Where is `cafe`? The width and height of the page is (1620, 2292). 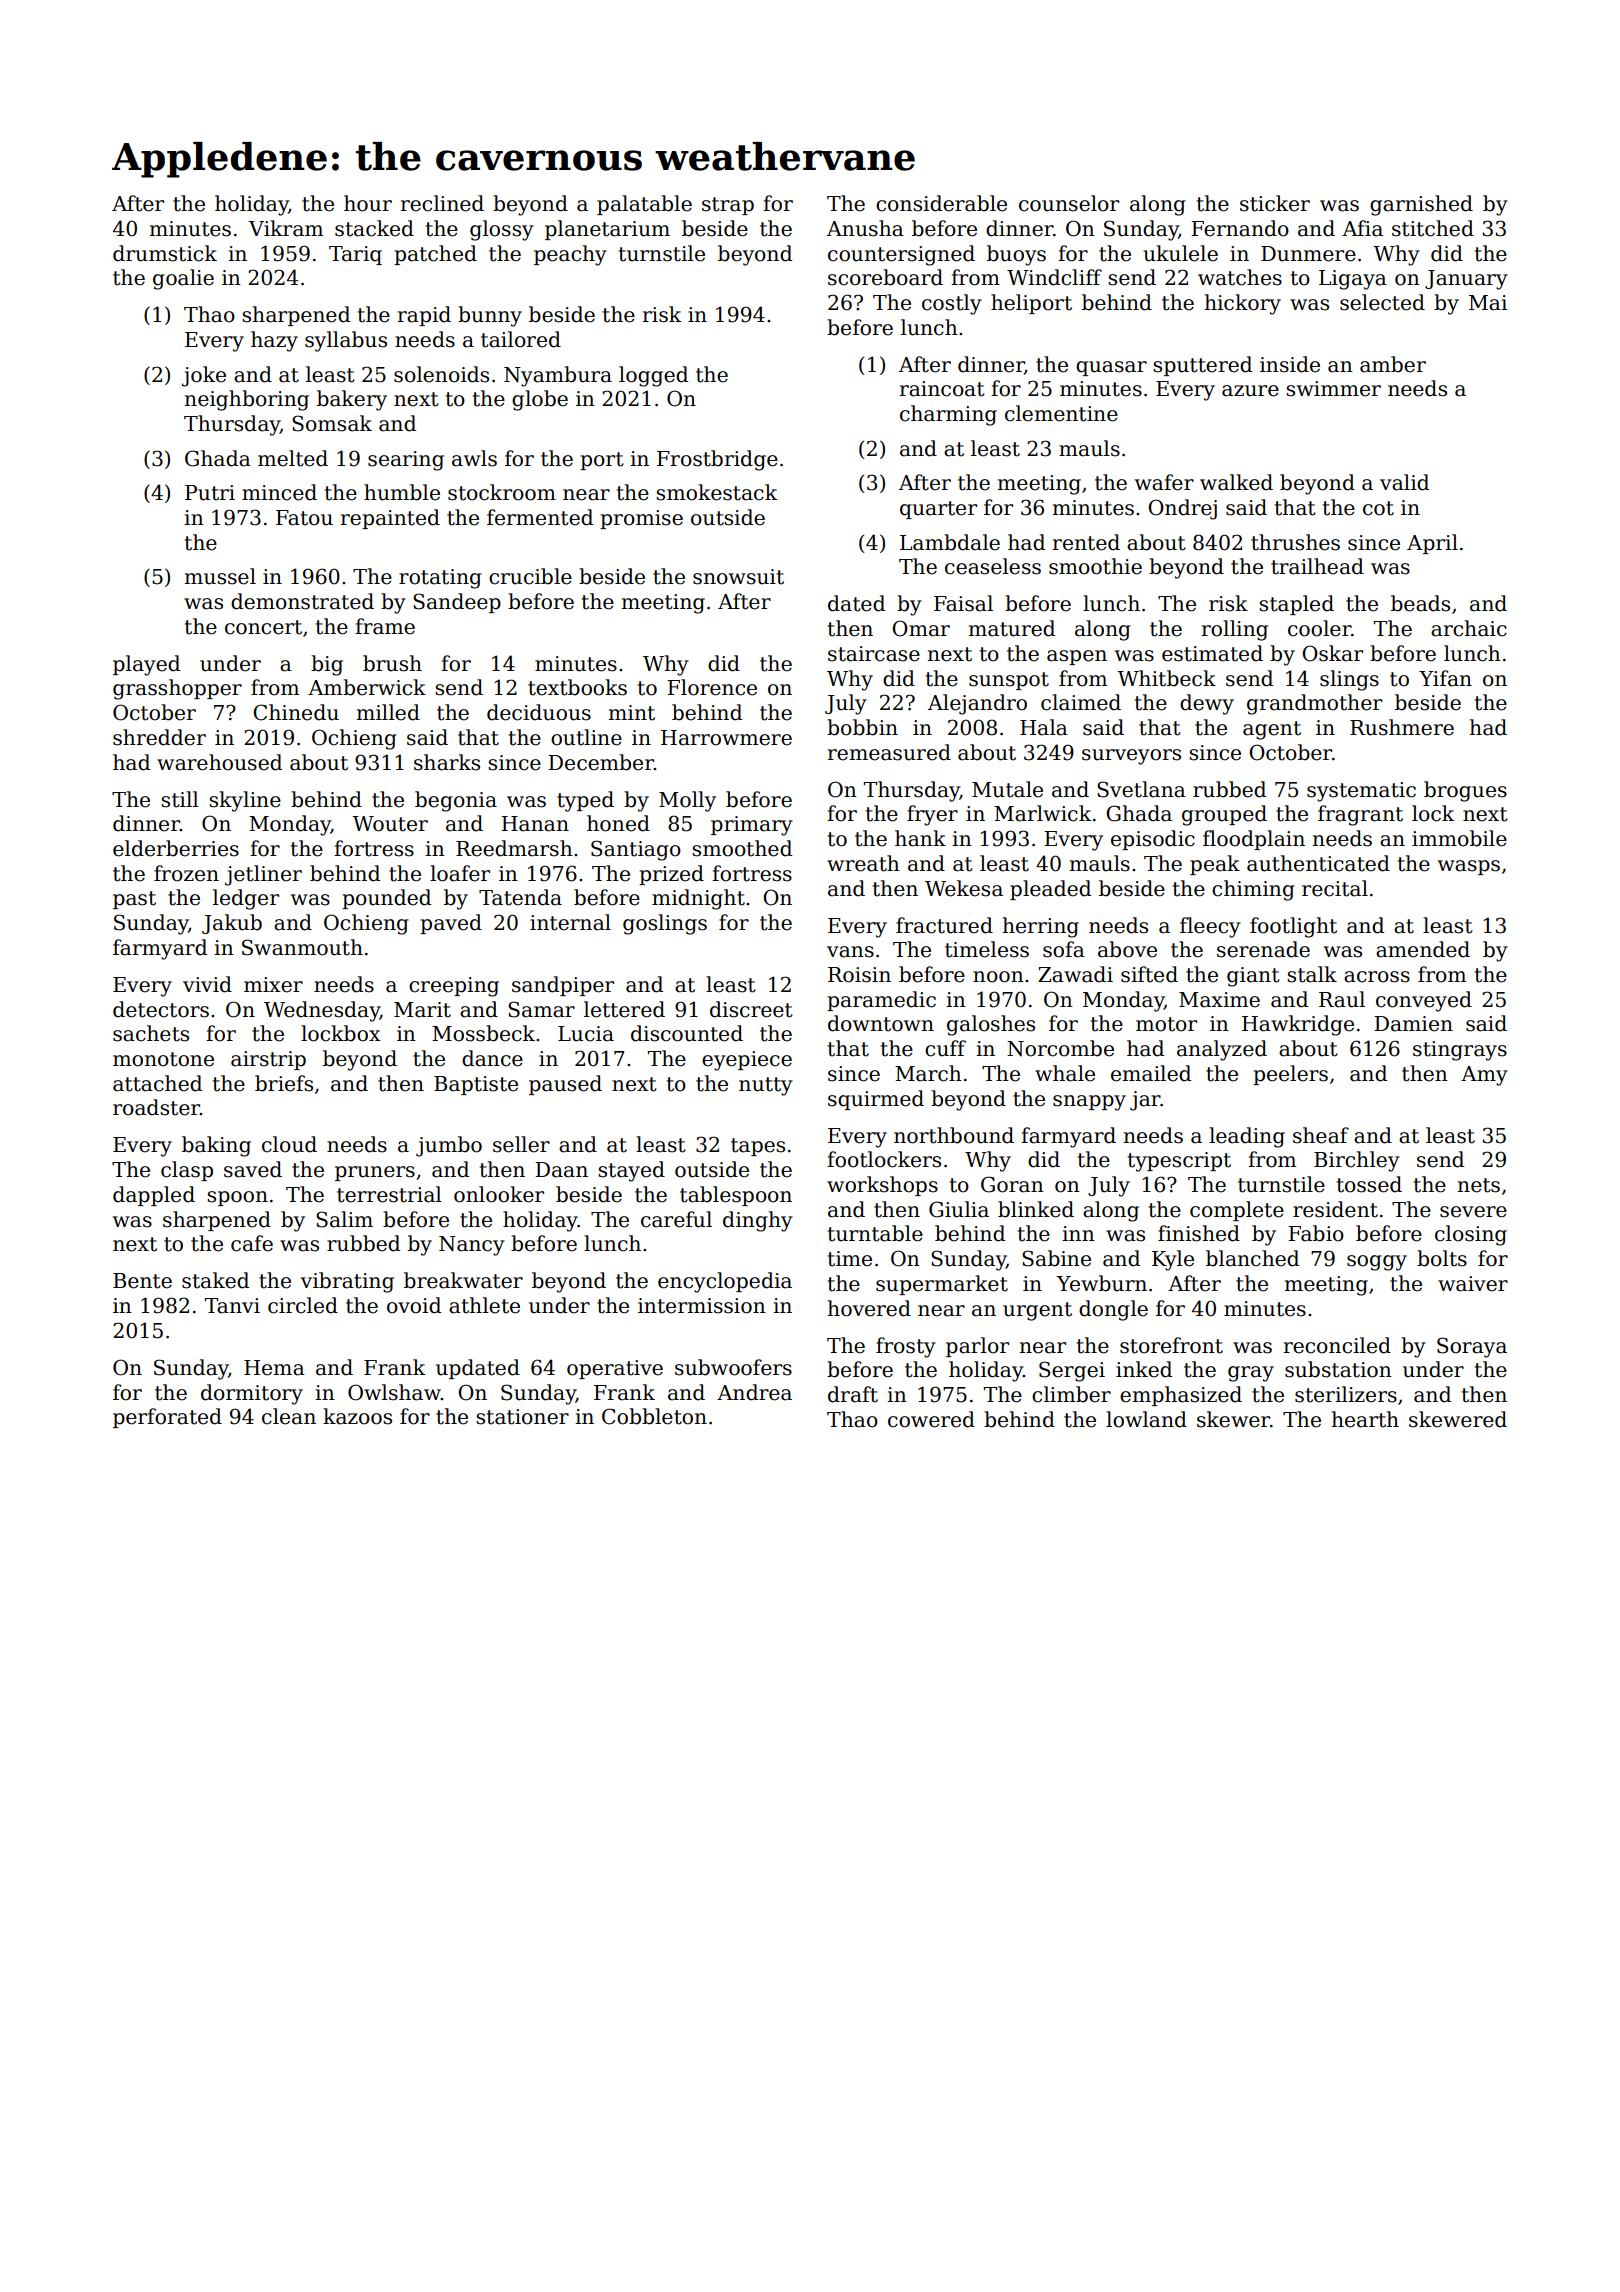
cafe is located at coordinates (252, 1243).
